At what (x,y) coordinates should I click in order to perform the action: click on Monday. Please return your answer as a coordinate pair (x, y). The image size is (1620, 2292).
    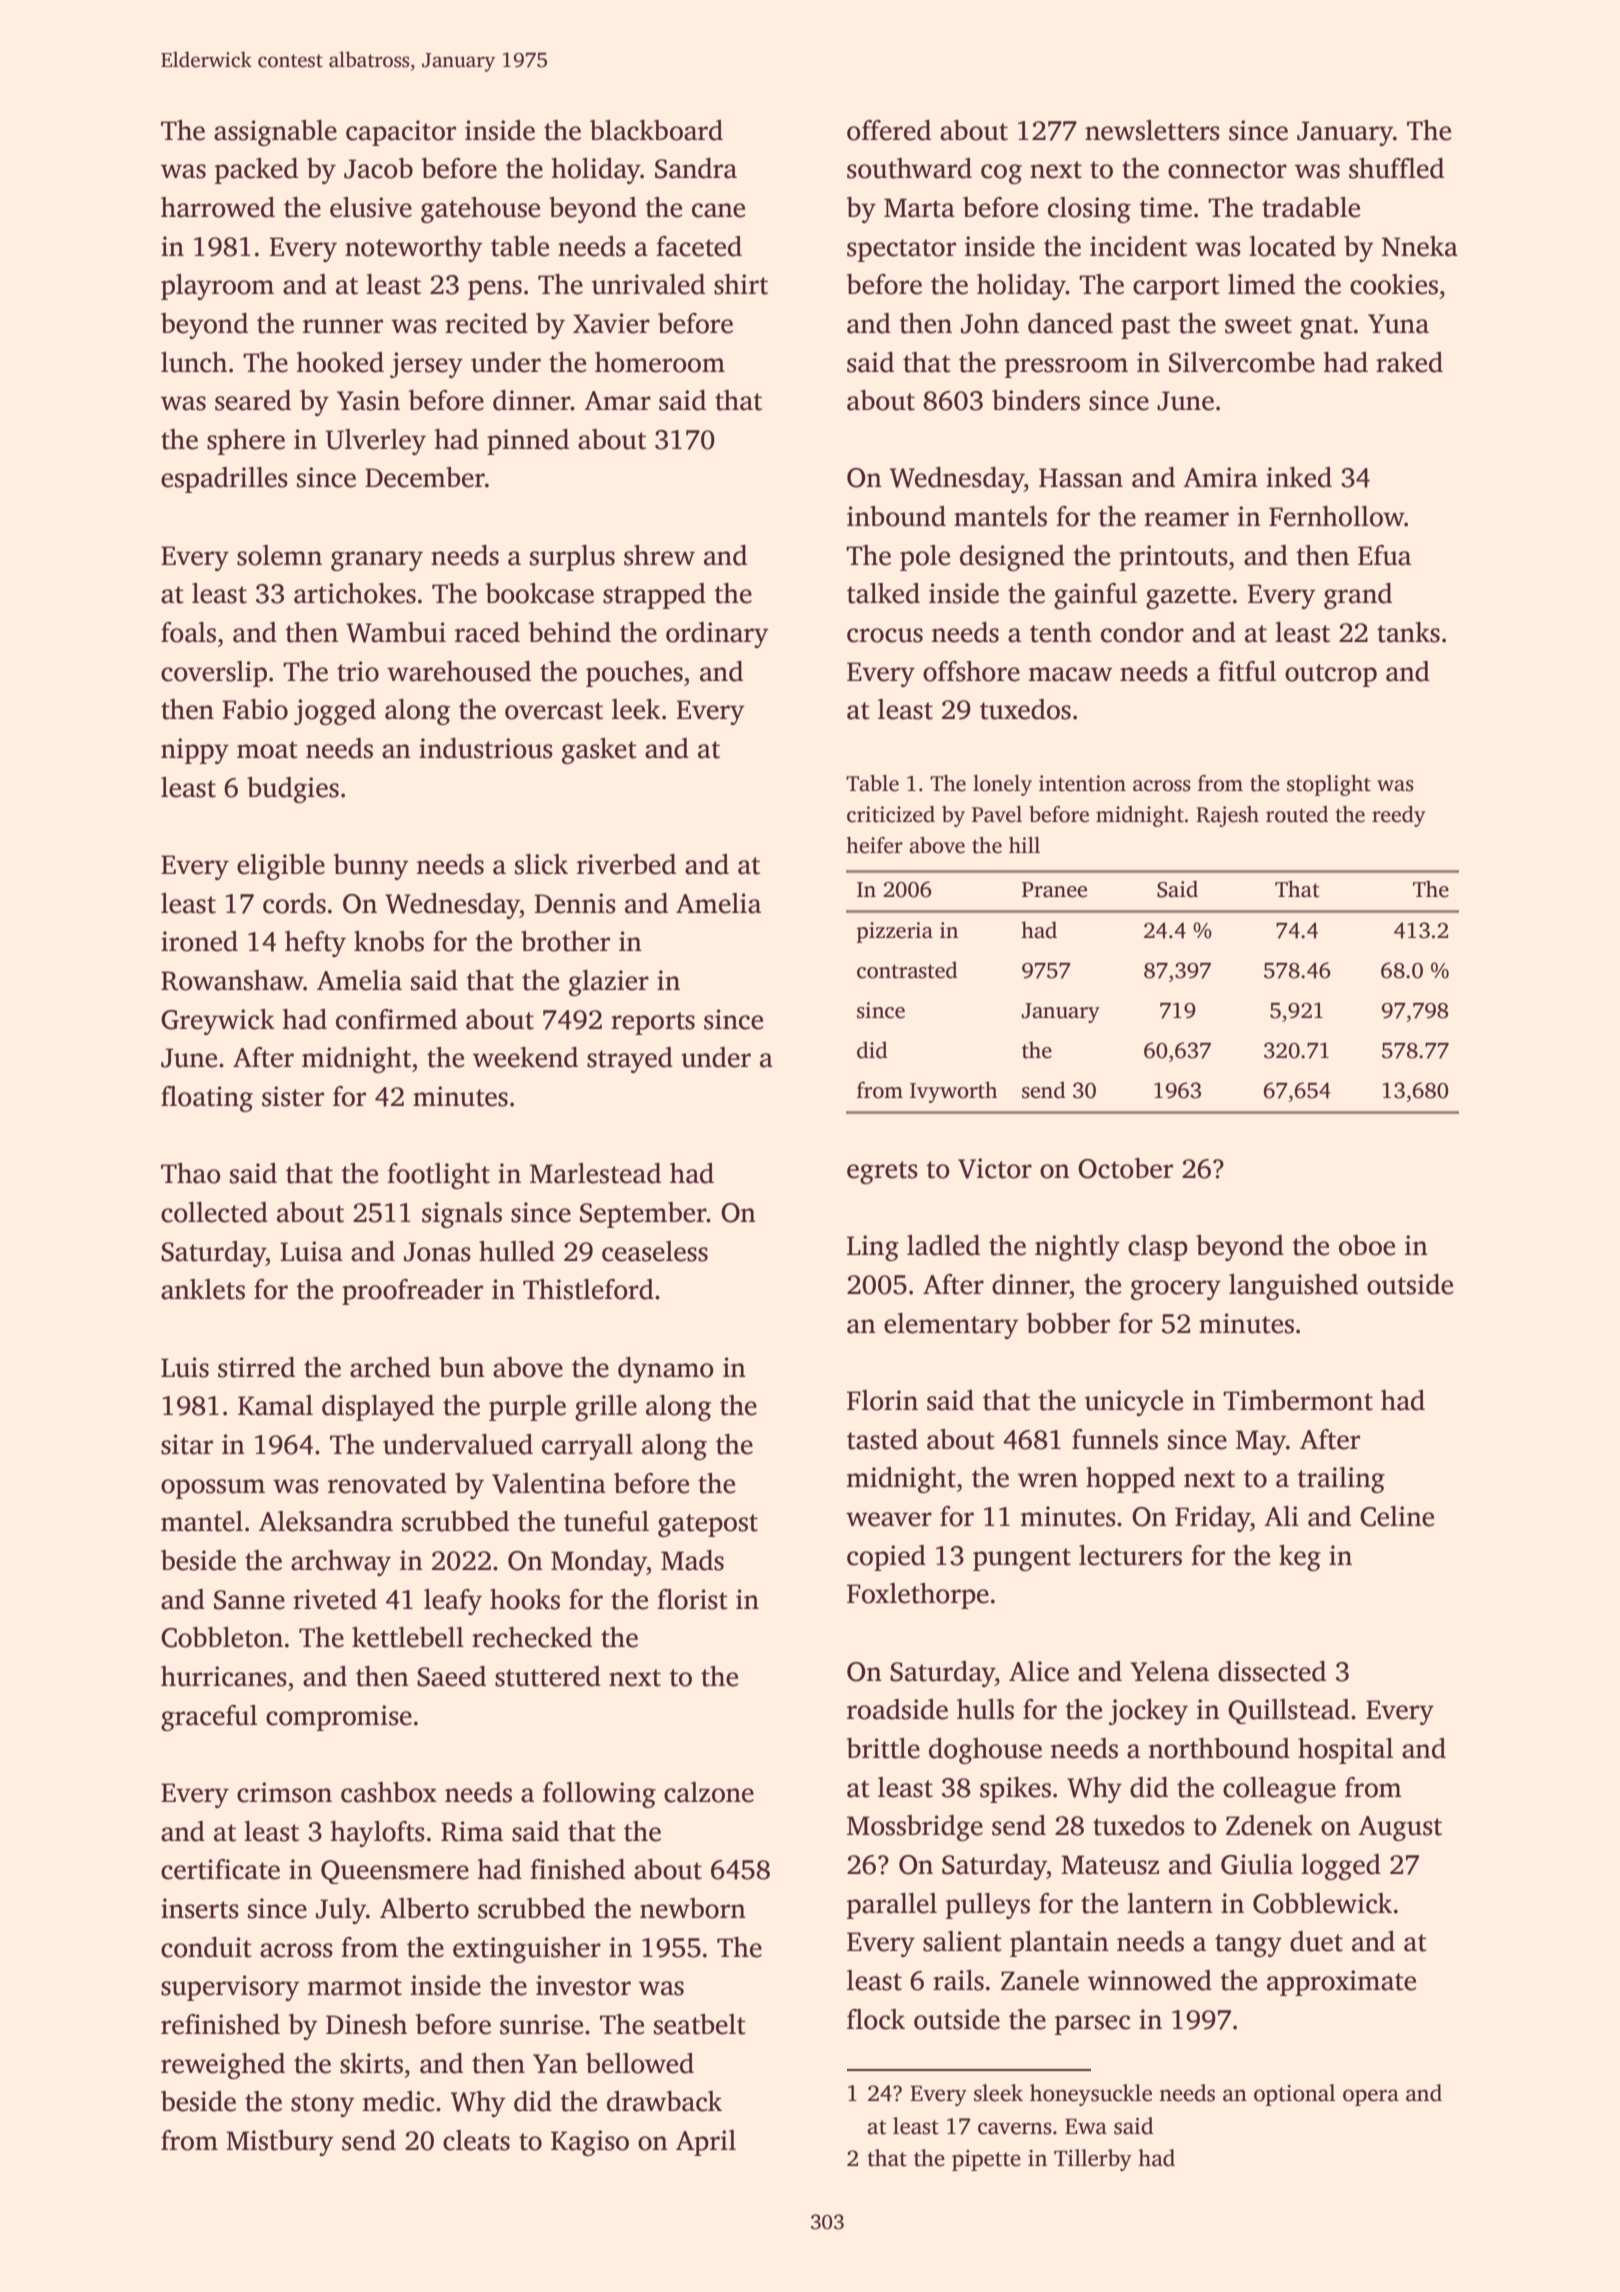
    Looking at the image, I should click on (599, 1563).
